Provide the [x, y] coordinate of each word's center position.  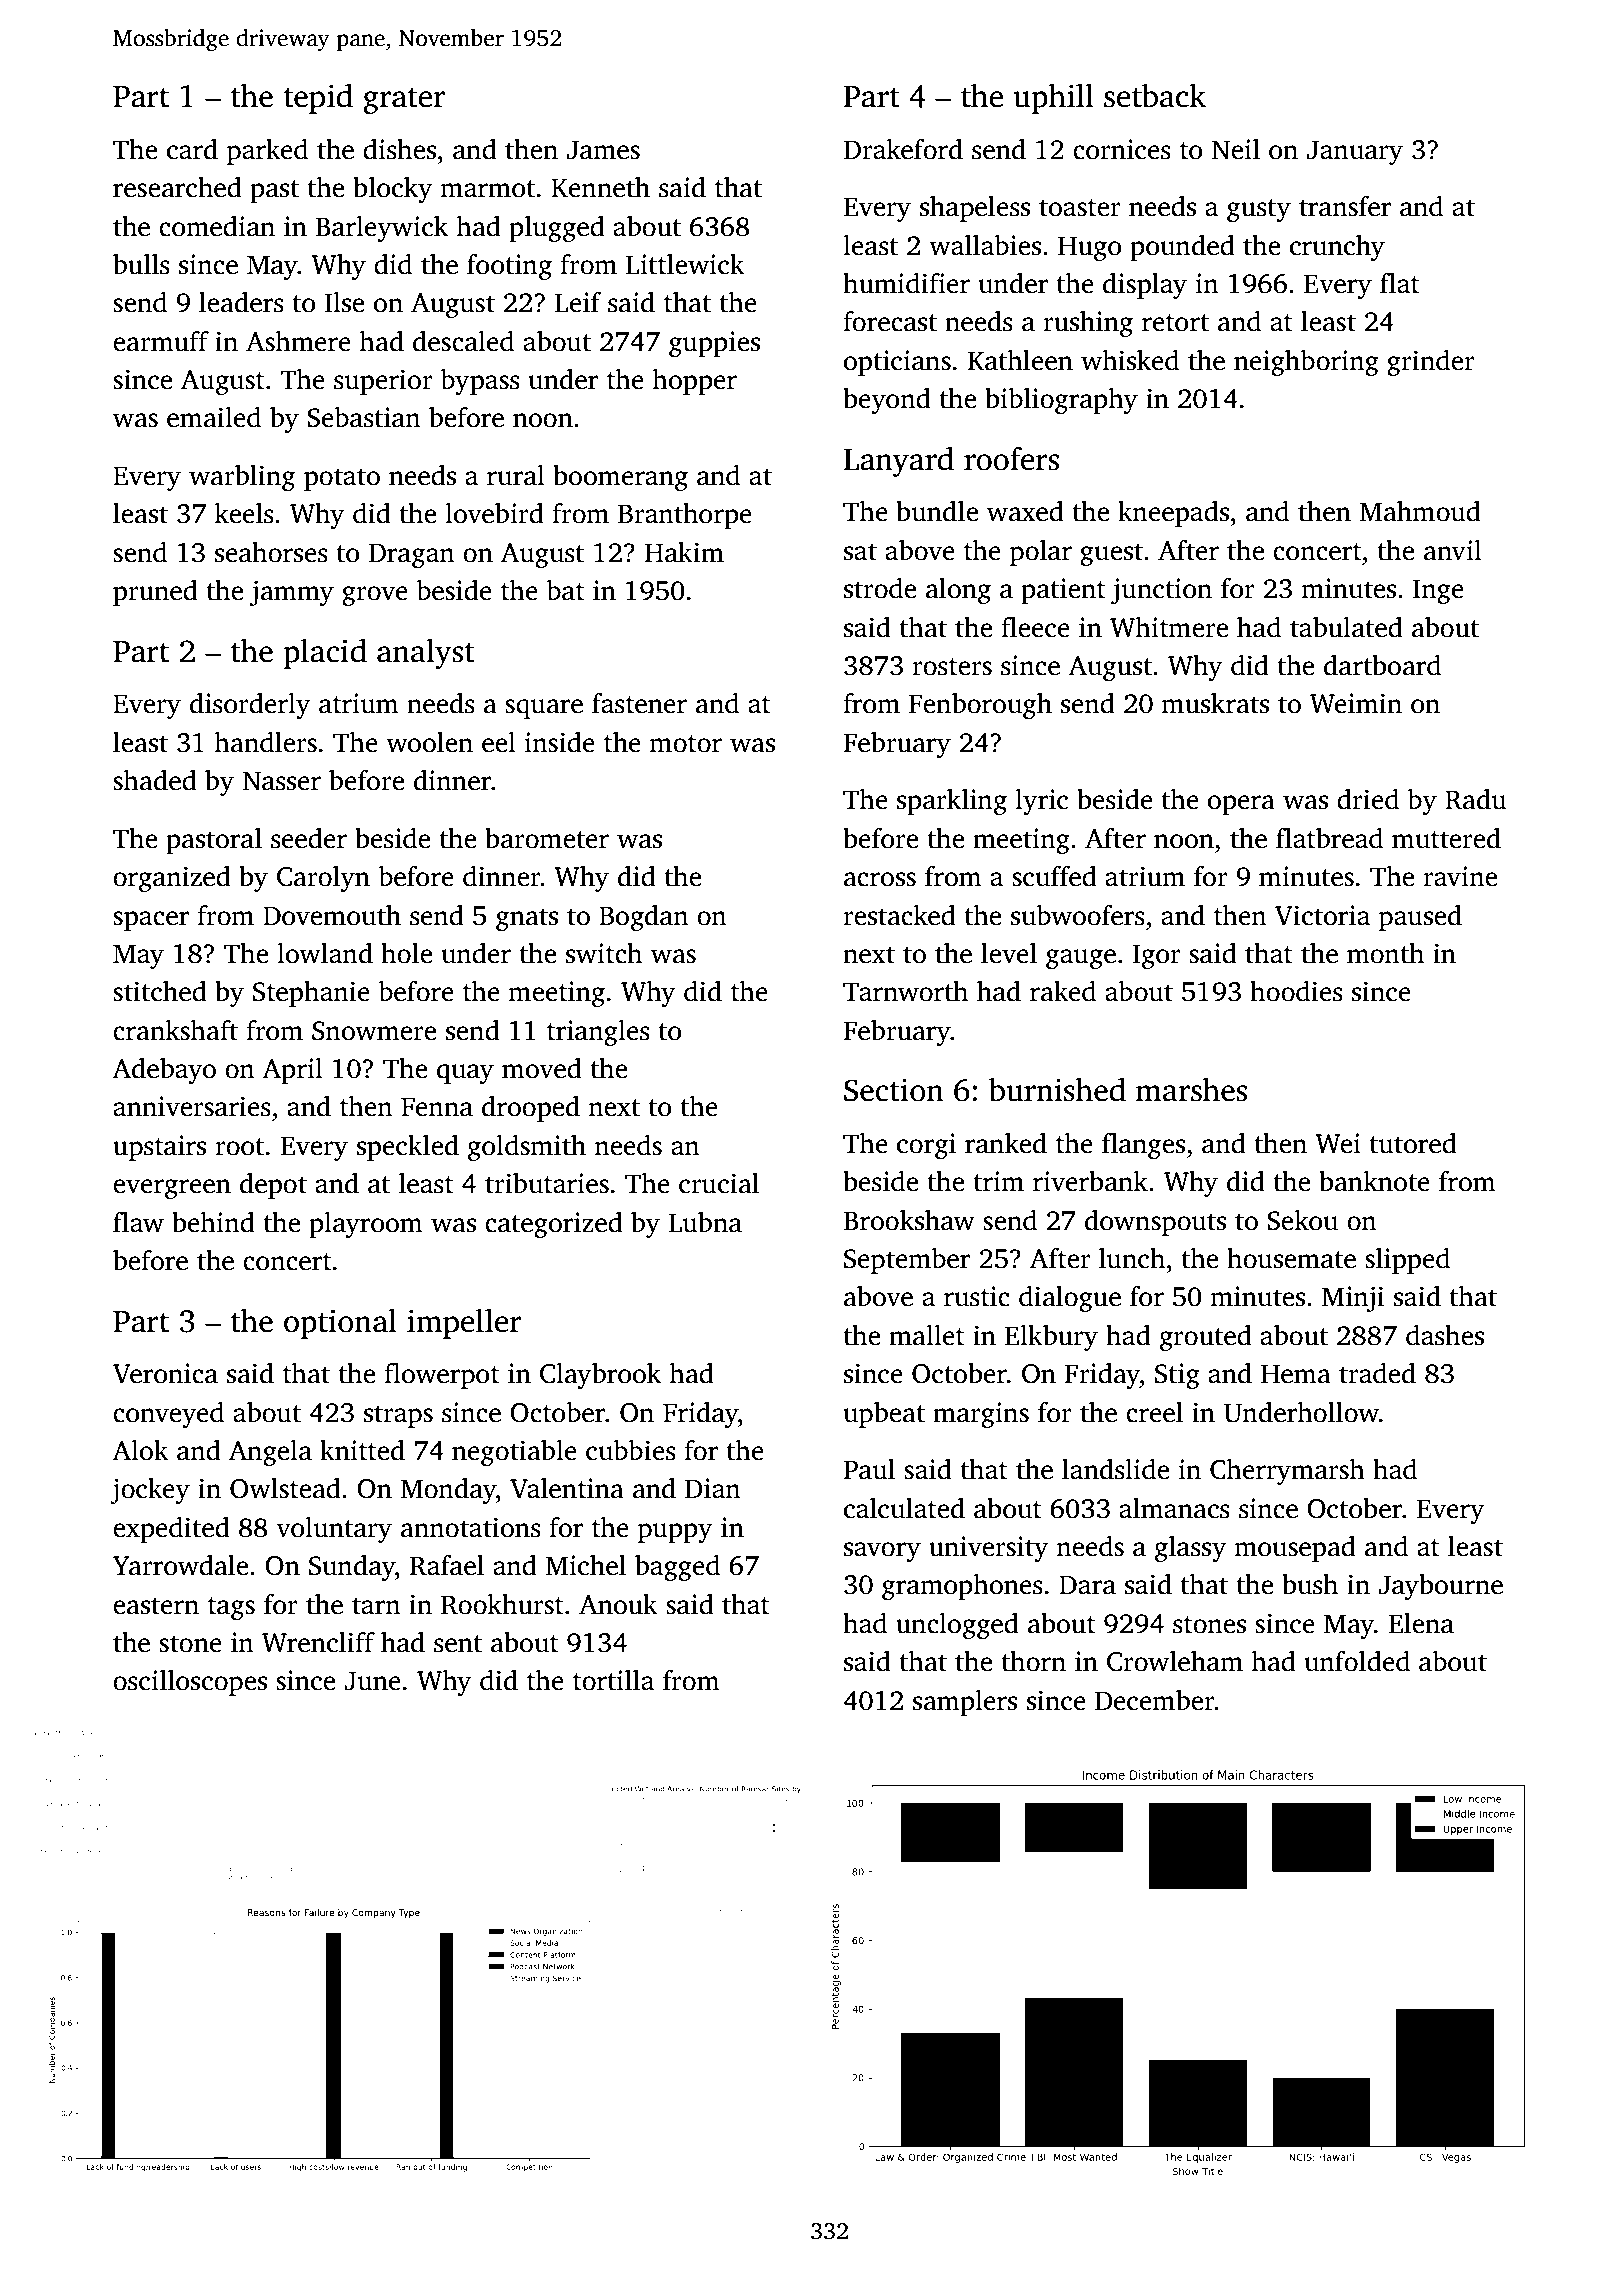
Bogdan [644, 918]
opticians [897, 363]
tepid [318, 99]
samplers [965, 1703]
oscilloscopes [190, 1683]
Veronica [165, 1373]
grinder [1431, 363]
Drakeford [903, 149]
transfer [1345, 206]
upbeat [884, 1415]
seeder [309, 838]
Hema [1296, 1374]
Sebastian [364, 417]
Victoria [1322, 915]
